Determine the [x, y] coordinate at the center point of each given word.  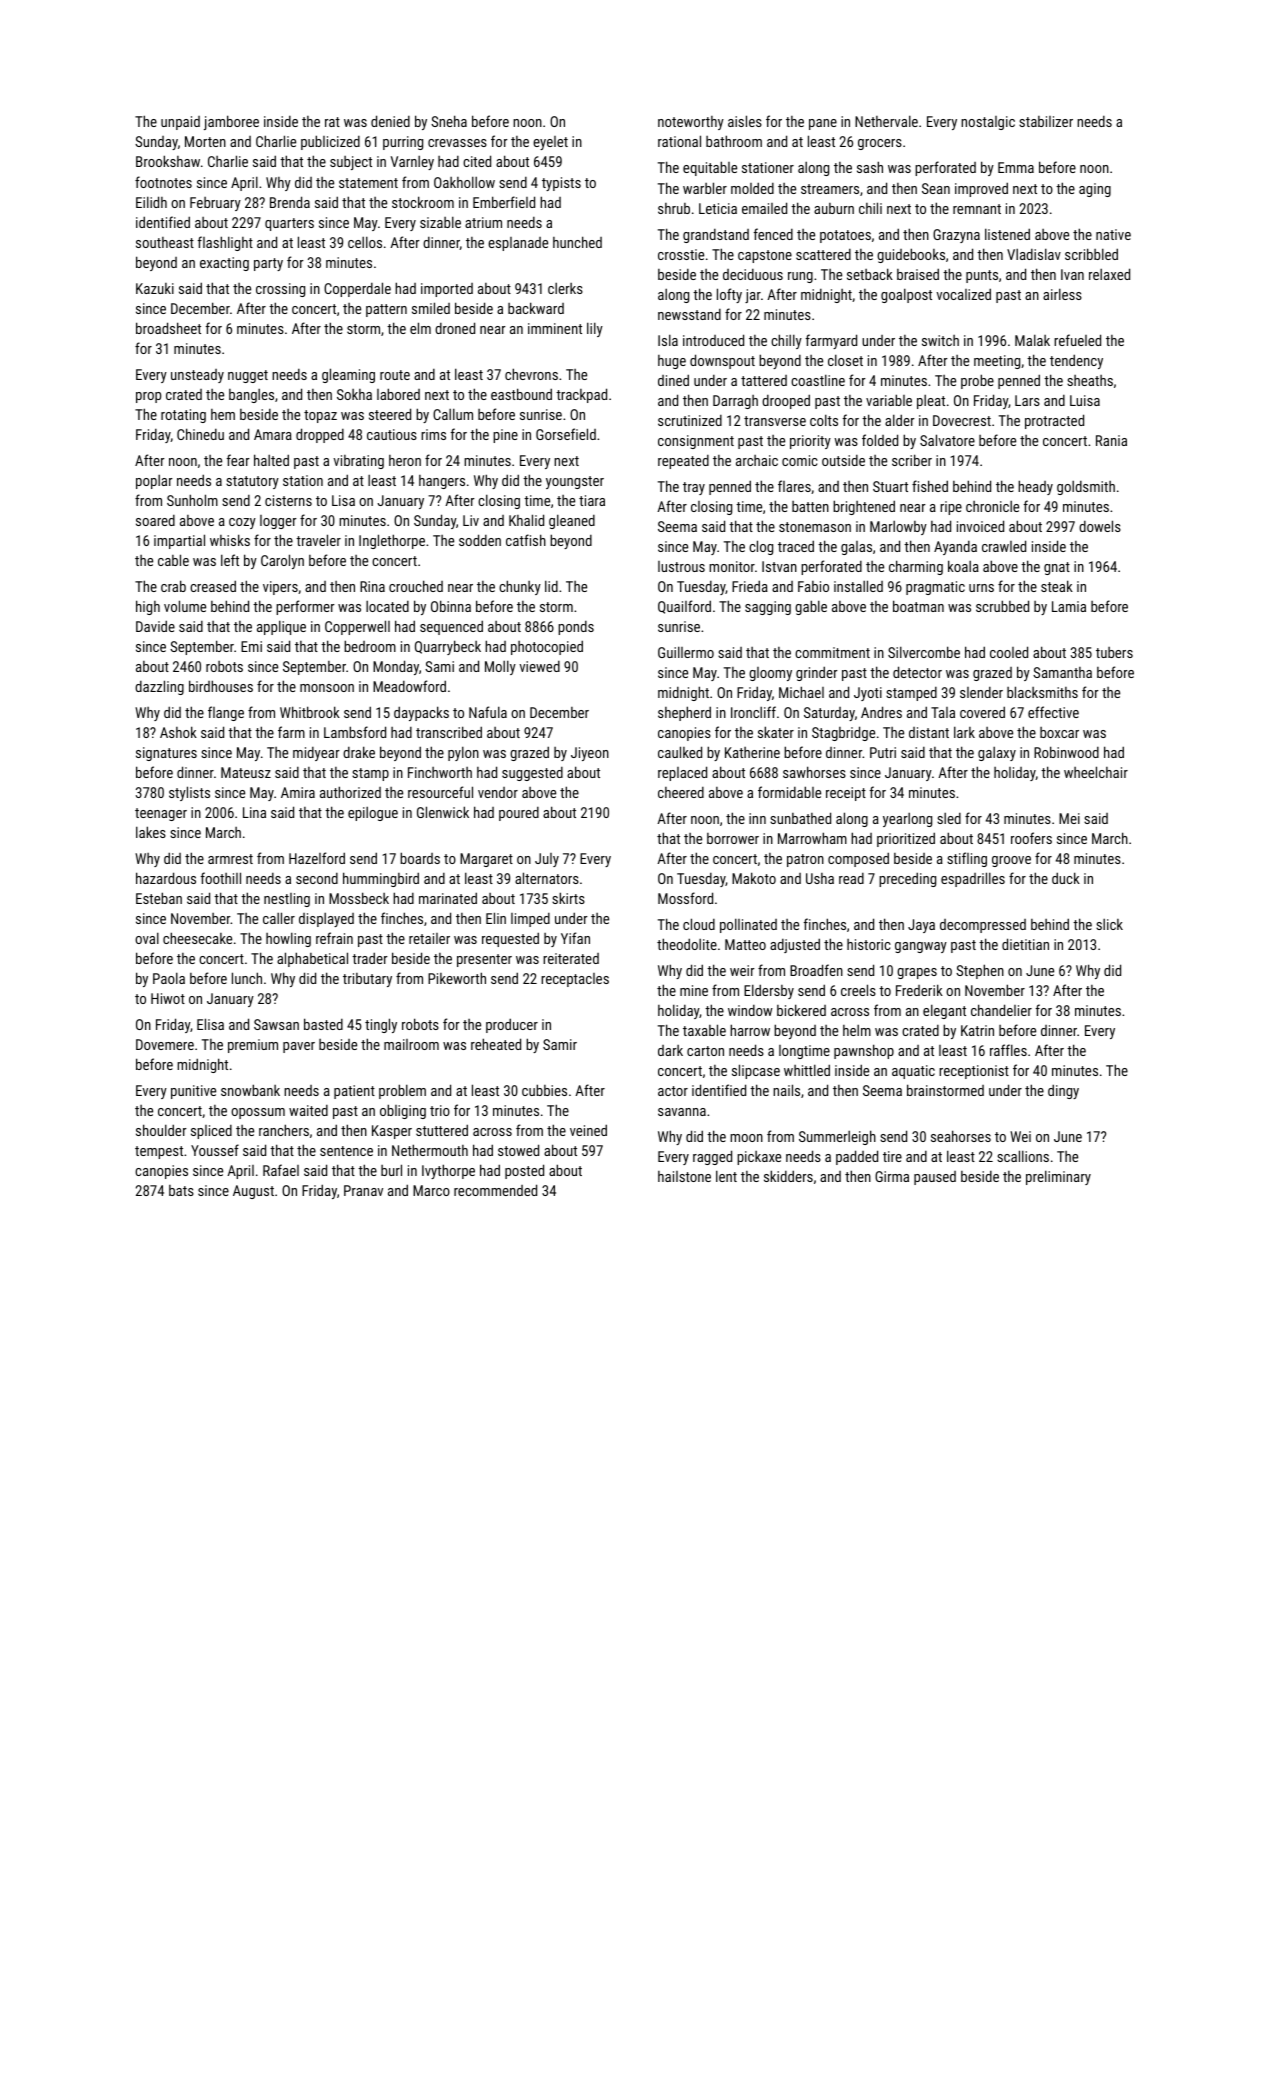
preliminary [1058, 1177]
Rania [1111, 440]
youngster [575, 482]
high [148, 607]
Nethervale [886, 121]
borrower [733, 838]
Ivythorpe [448, 1171]
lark [964, 732]
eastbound [521, 394]
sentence [346, 1151]
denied [390, 121]
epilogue [373, 814]
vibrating [358, 462]
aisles [745, 121]
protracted [1054, 421]
